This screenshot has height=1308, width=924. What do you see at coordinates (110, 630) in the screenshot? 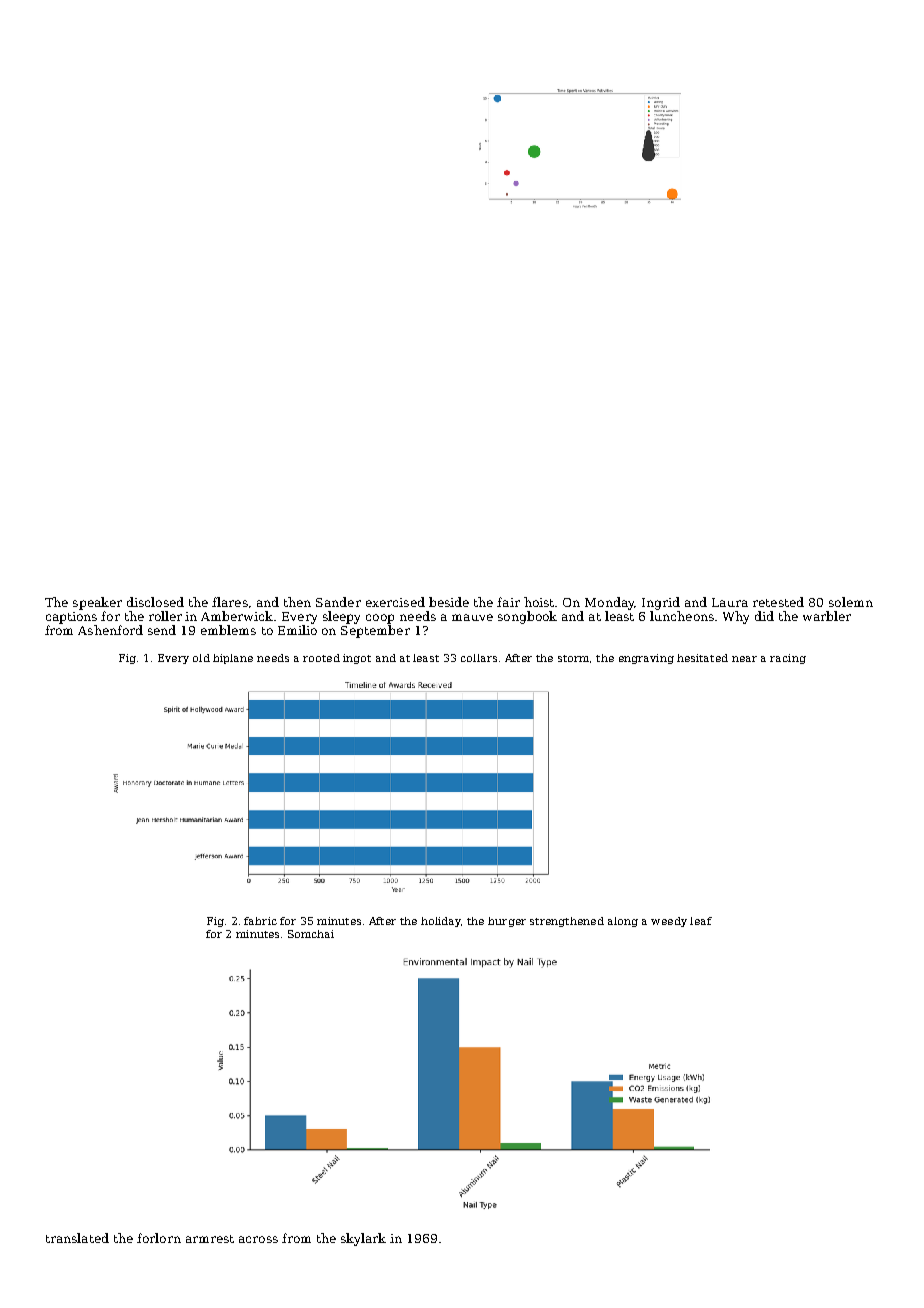
I see `Ashenford` at bounding box center [110, 630].
